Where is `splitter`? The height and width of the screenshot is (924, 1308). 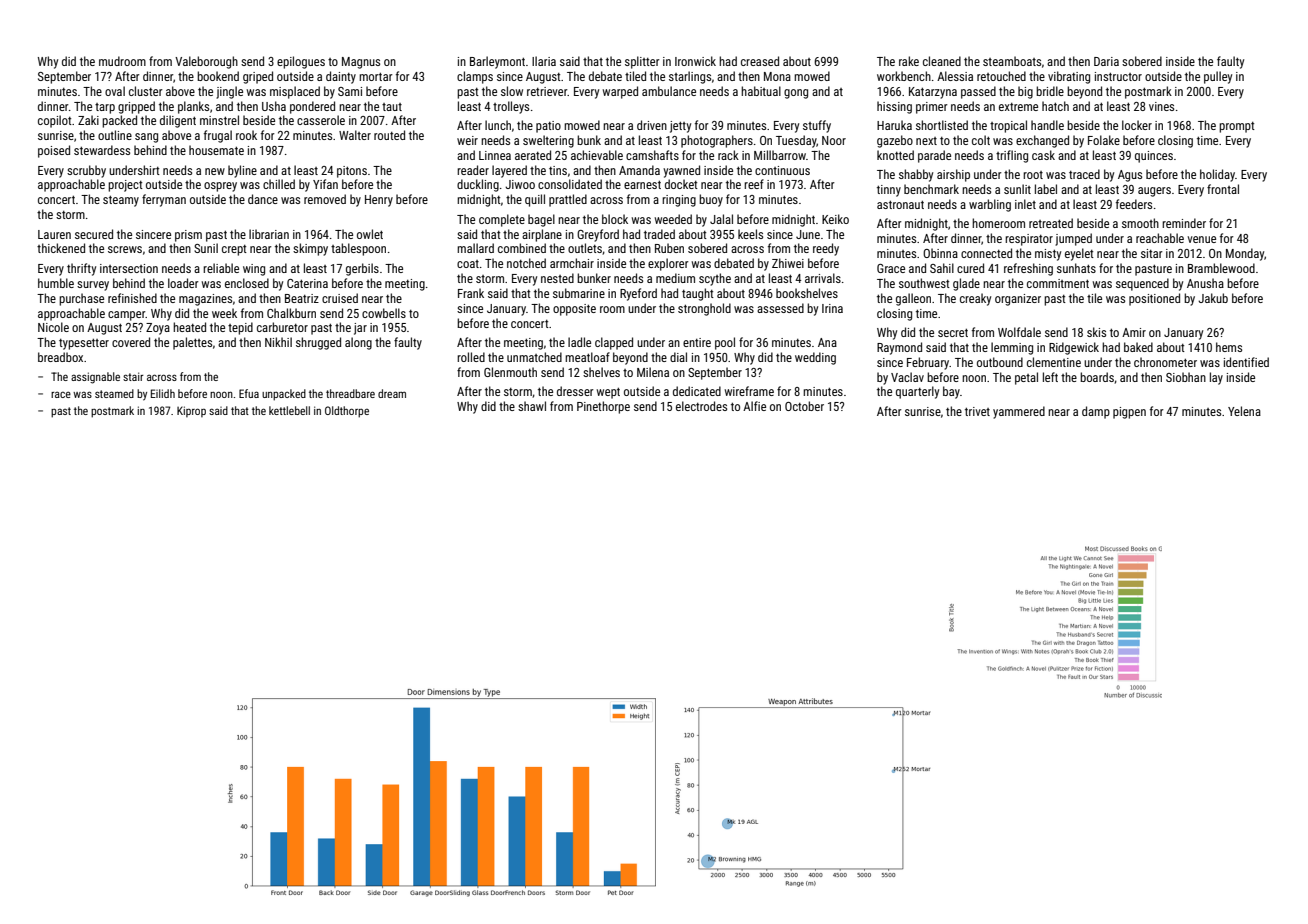 splitter is located at coordinates (642, 62).
